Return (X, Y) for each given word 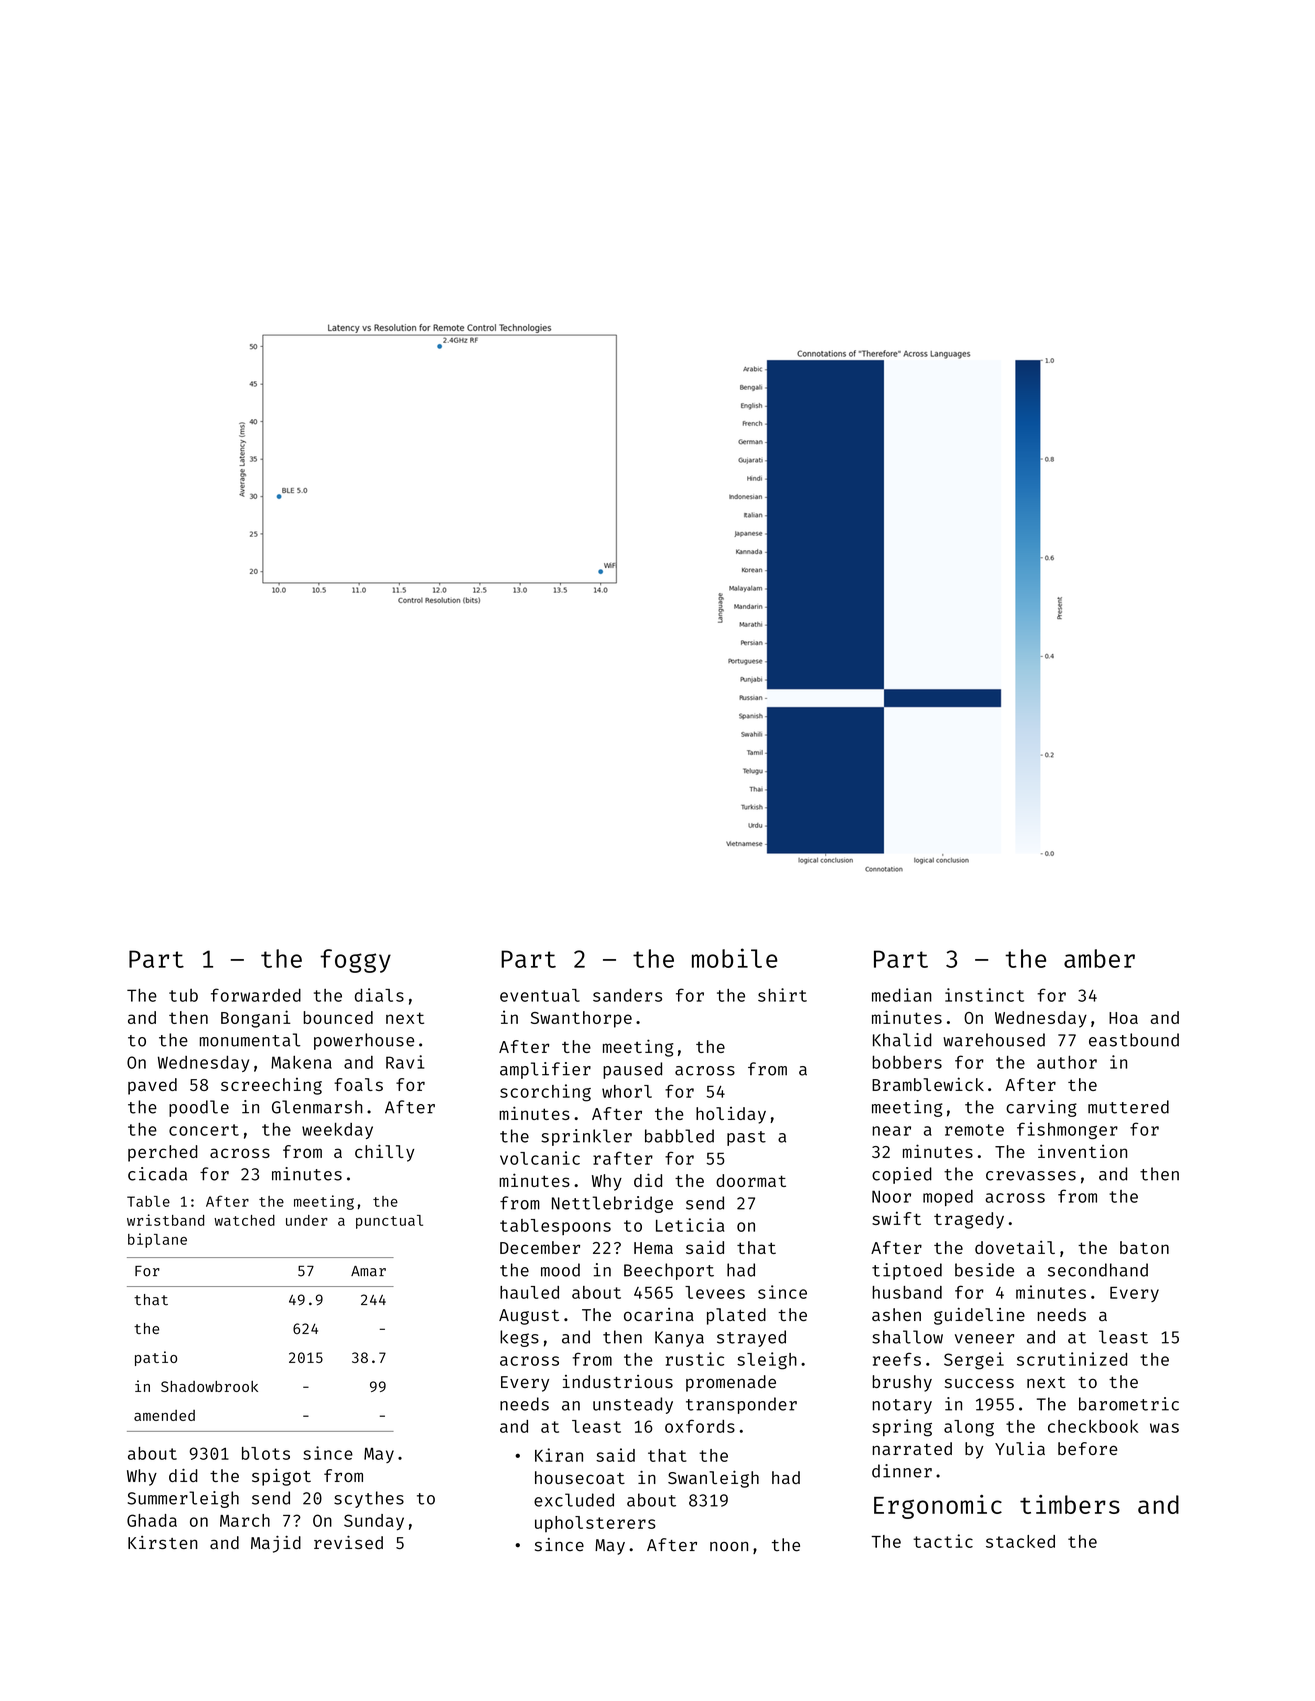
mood (560, 1270)
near (891, 1131)
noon (729, 1547)
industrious (618, 1381)
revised (348, 1542)
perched (162, 1153)
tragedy (969, 1220)
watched (244, 1220)
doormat (751, 1180)
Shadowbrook (209, 1386)
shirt (782, 995)
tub (183, 995)
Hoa (1123, 1018)
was (1164, 1428)
